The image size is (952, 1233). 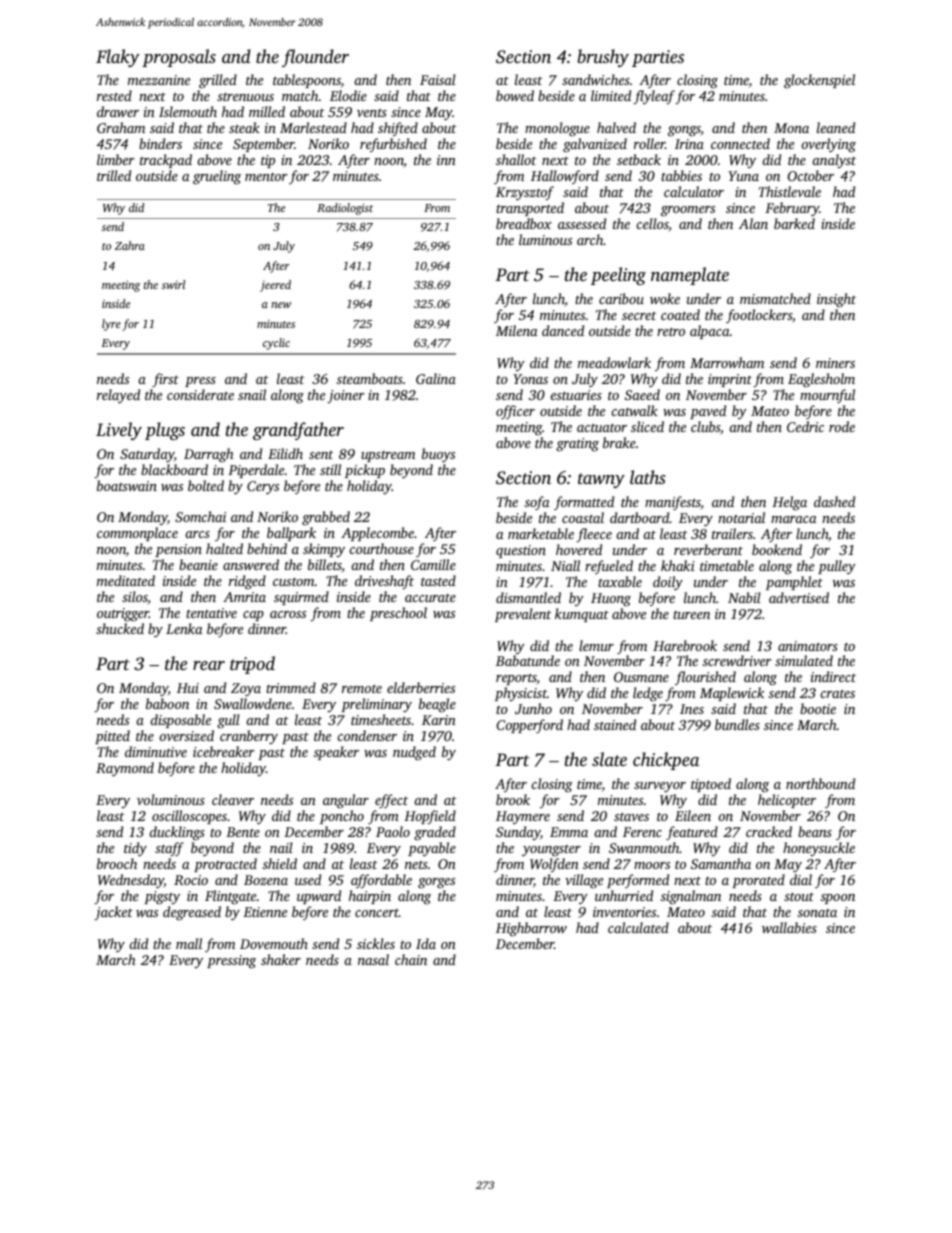 What do you see at coordinates (411, 959) in the page?
I see `chain` at bounding box center [411, 959].
